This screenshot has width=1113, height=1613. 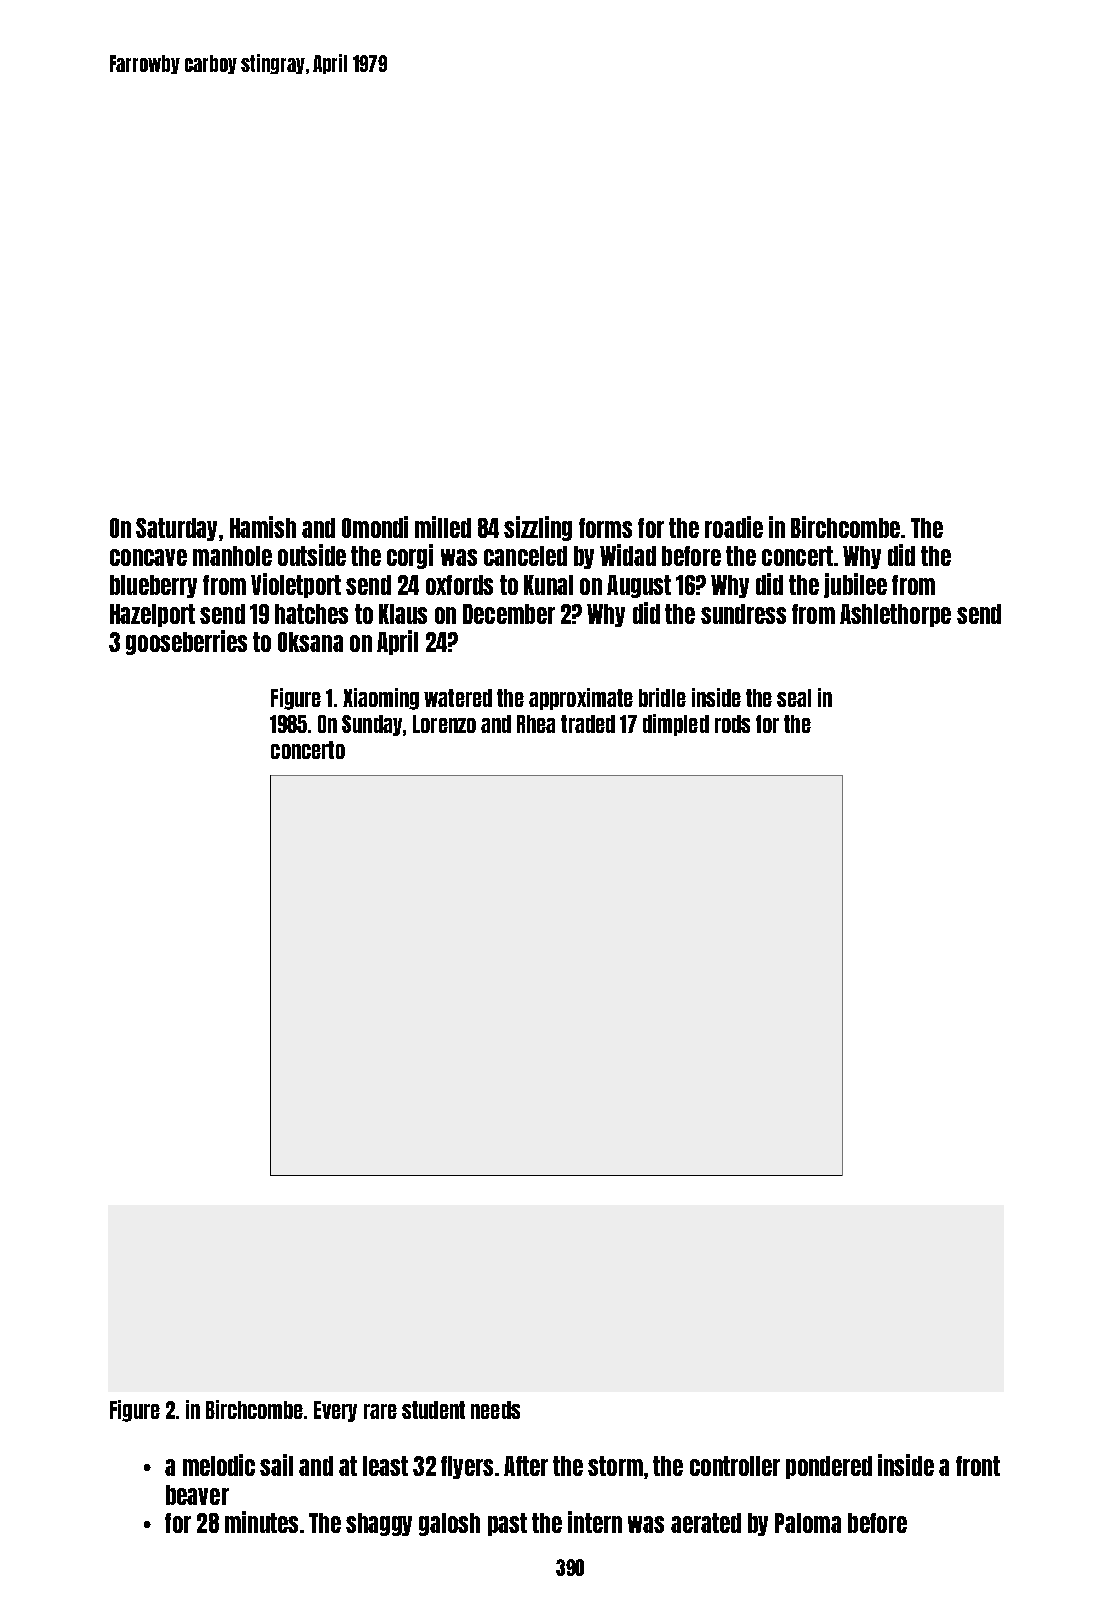 I want to click on Sunday, so click(x=372, y=725).
